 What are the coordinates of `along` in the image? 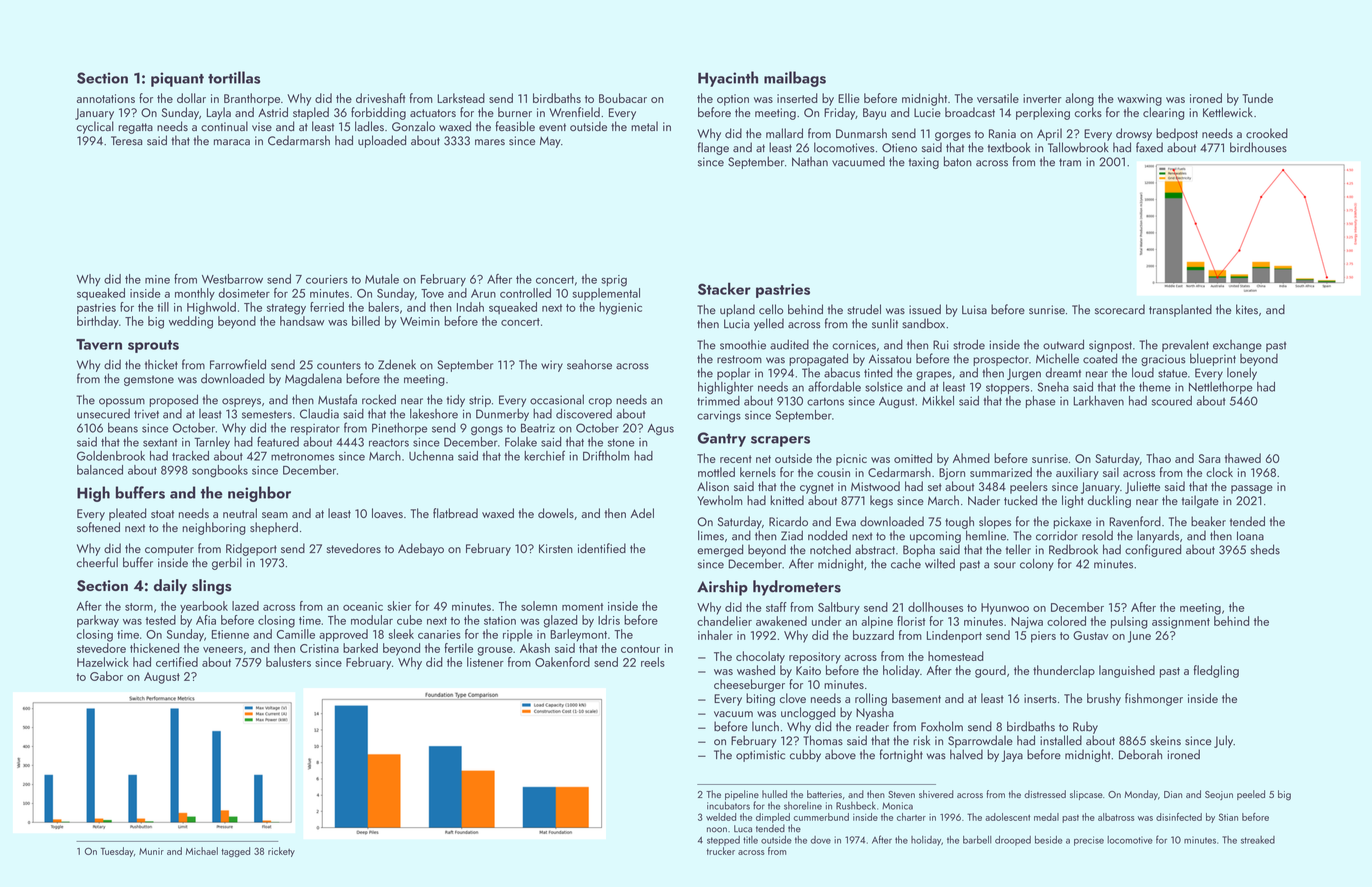 It's located at (1079, 99).
